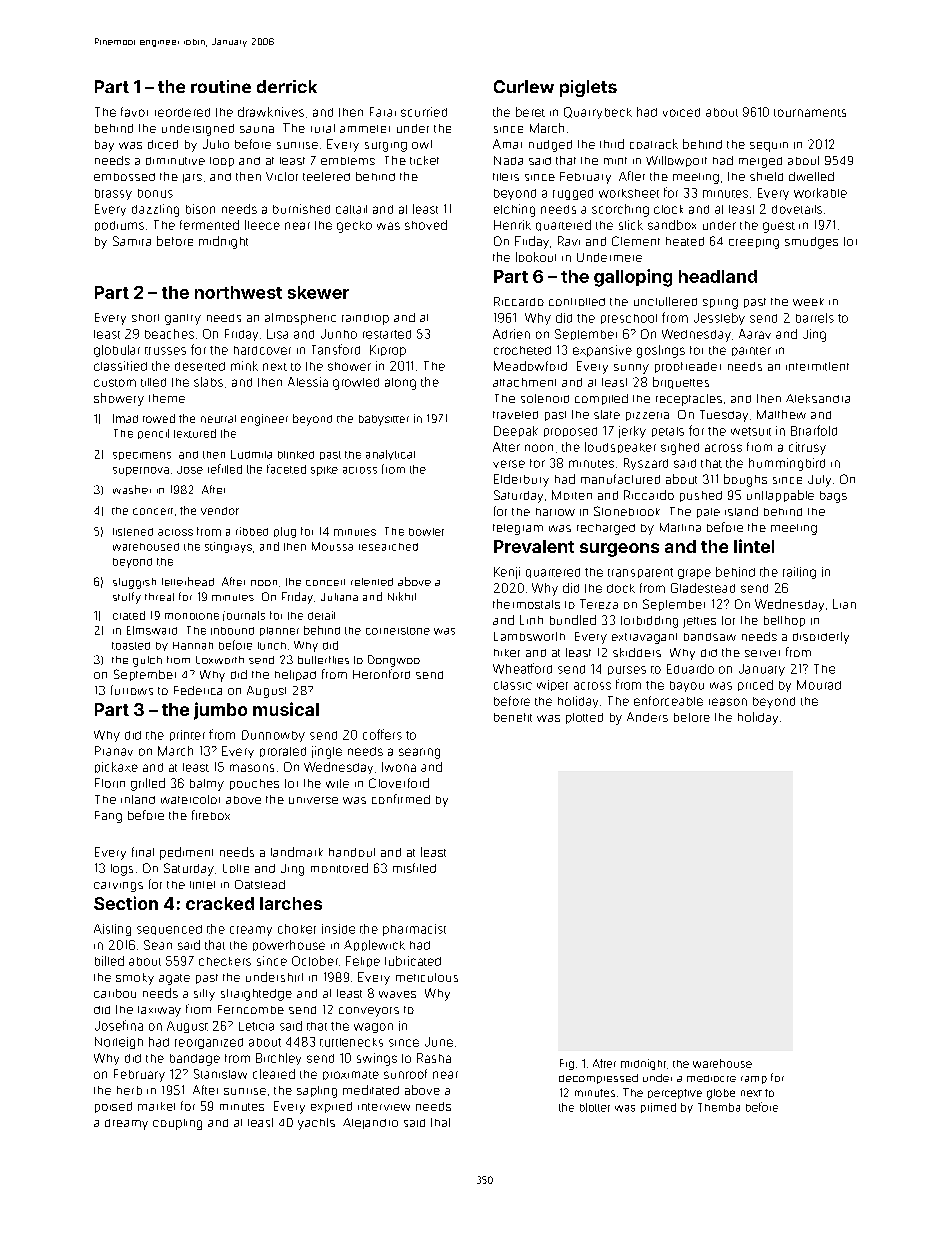 Image resolution: width=952 pixels, height=1233 pixels. What do you see at coordinates (513, 717) in the document?
I see `benefit` at bounding box center [513, 717].
